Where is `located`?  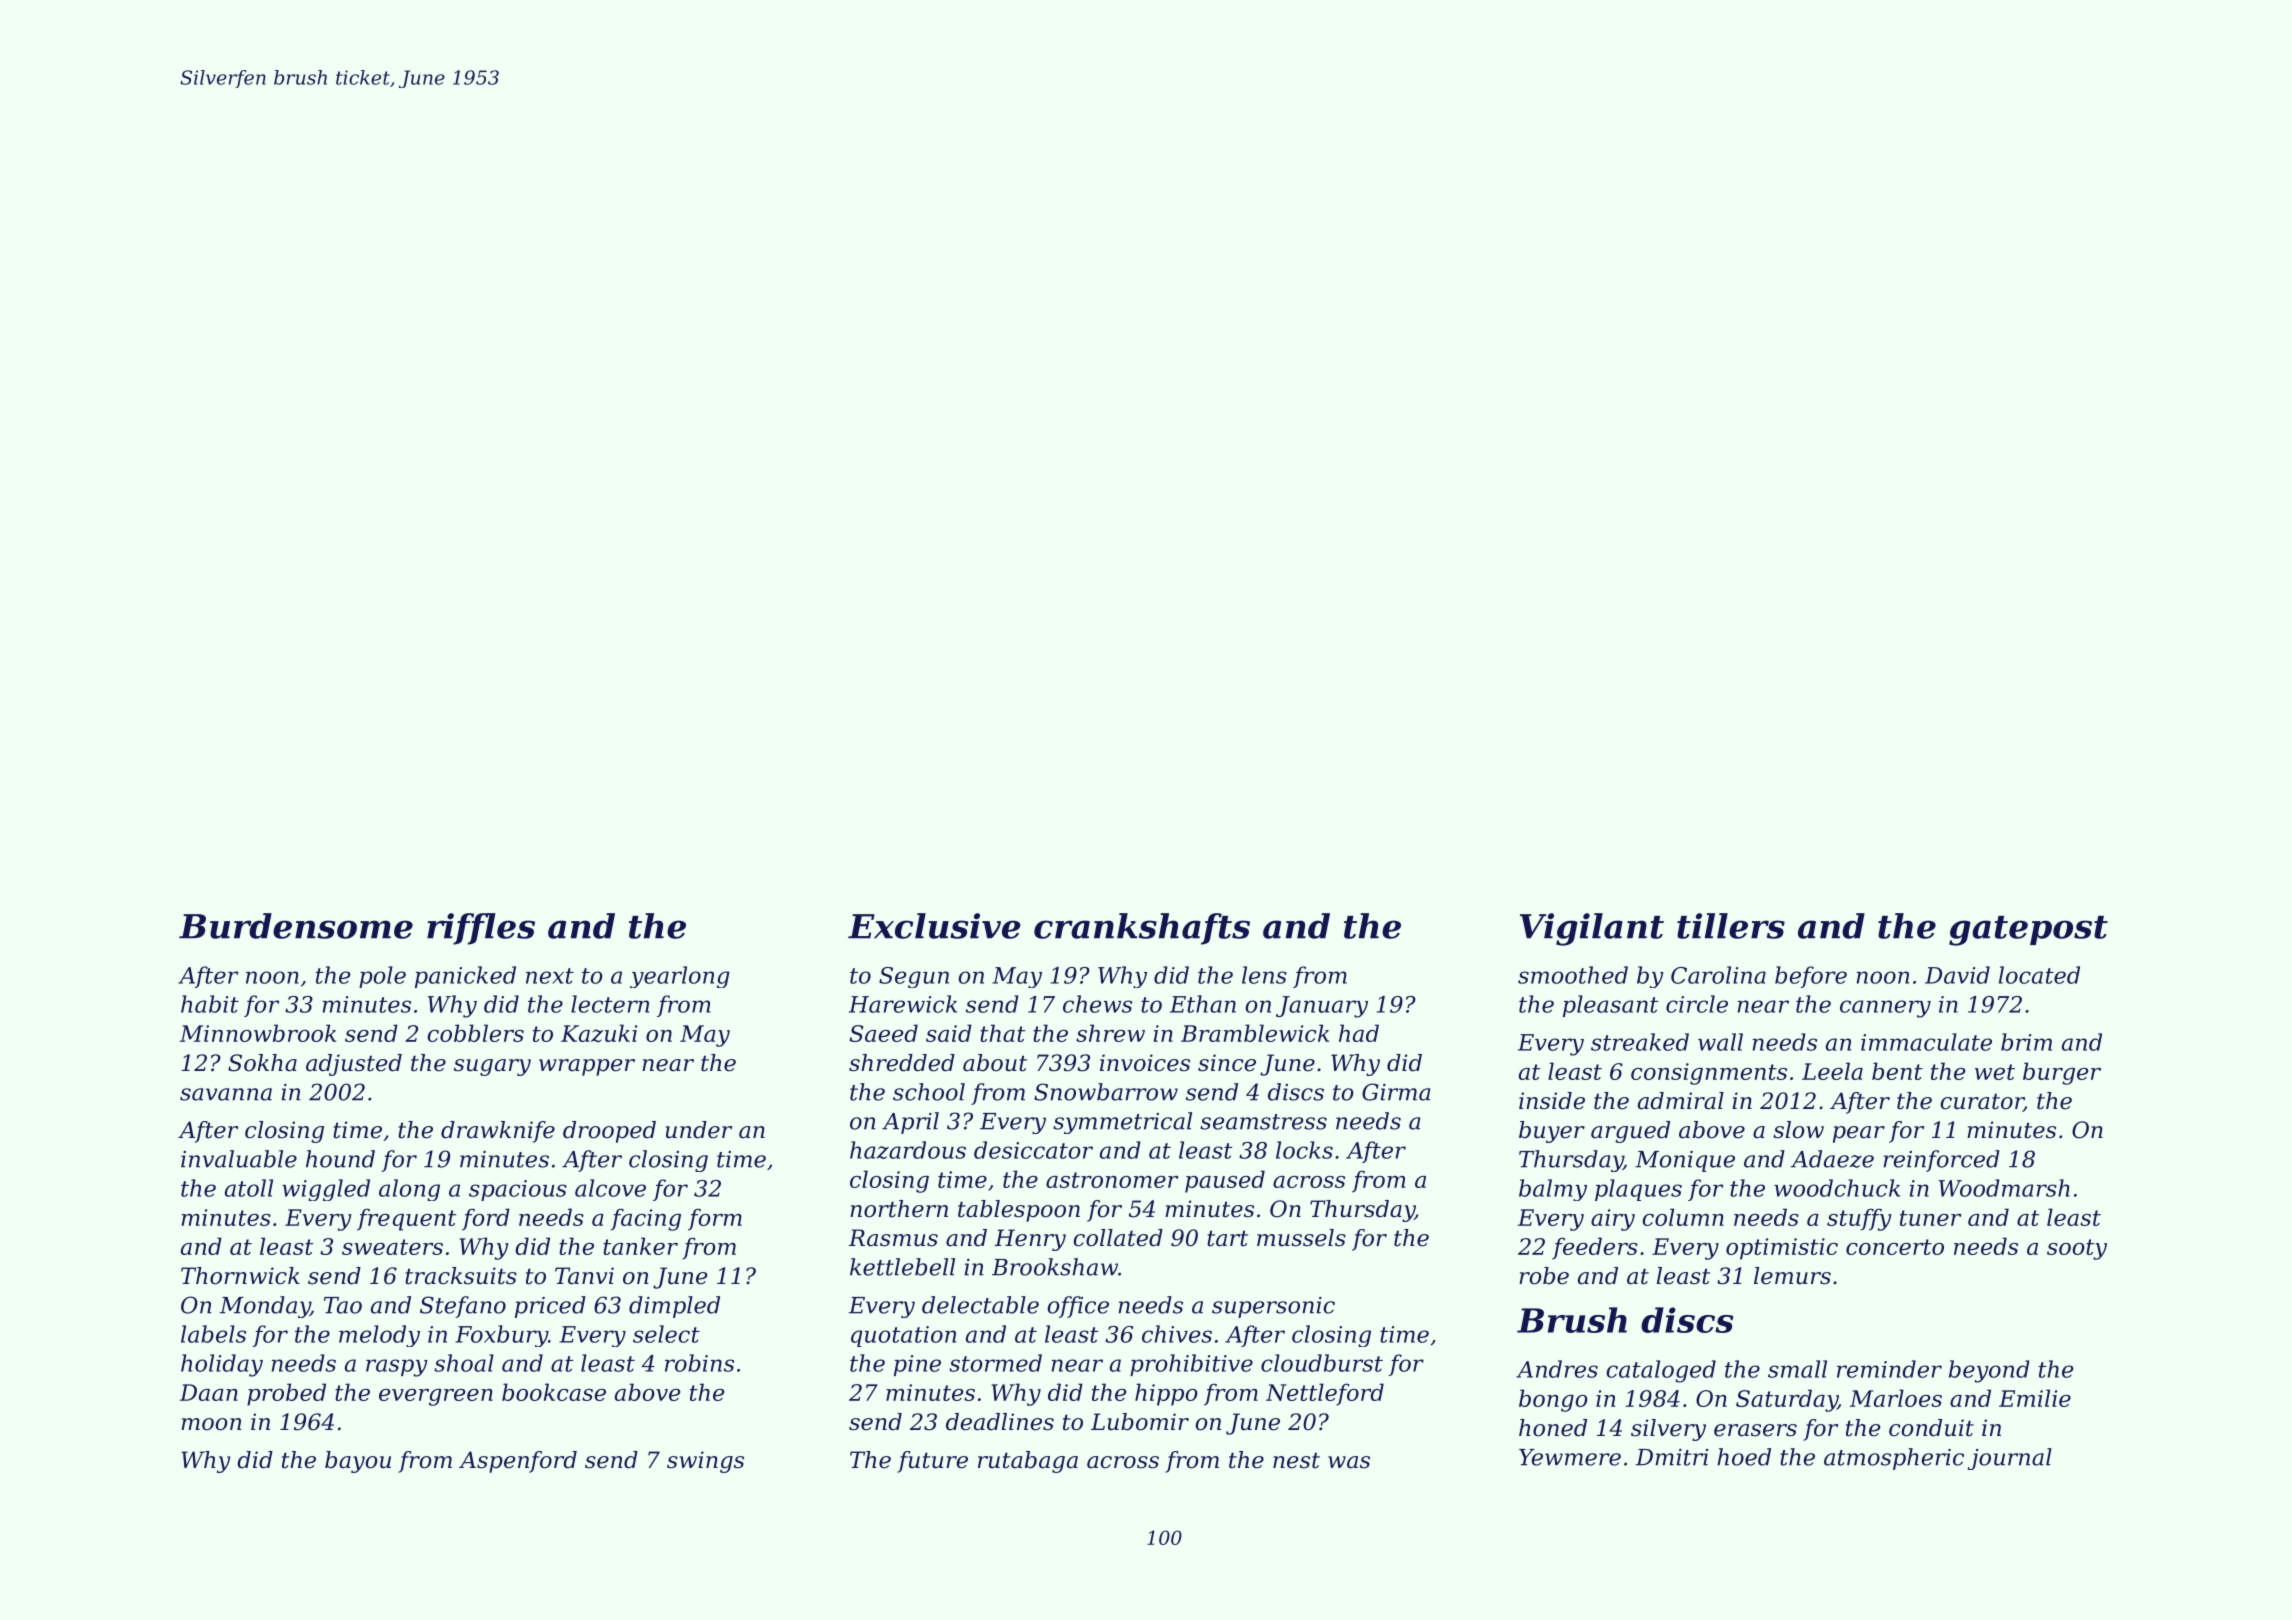
located is located at coordinates (2039, 975).
